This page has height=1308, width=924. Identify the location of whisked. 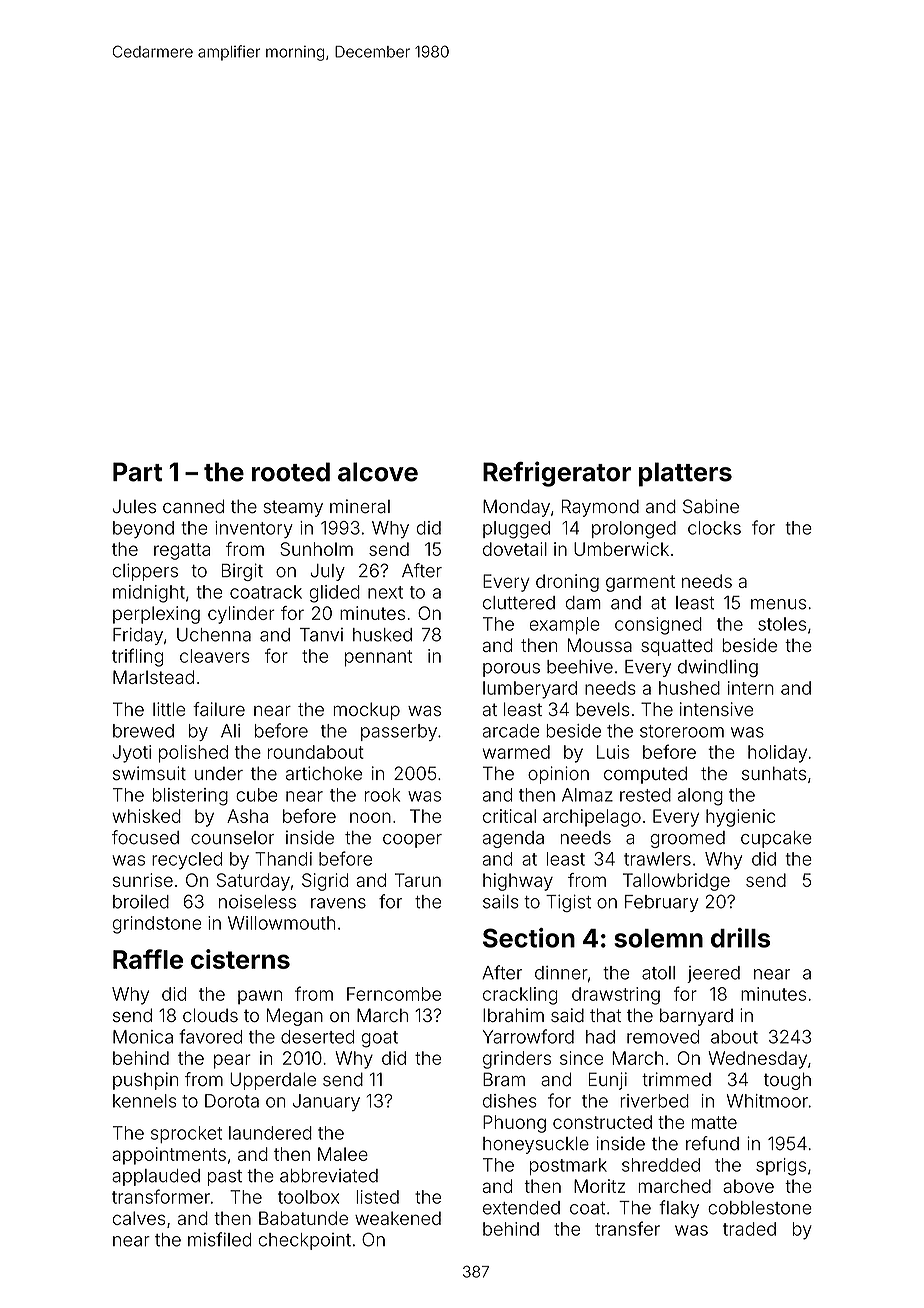
(146, 816).
